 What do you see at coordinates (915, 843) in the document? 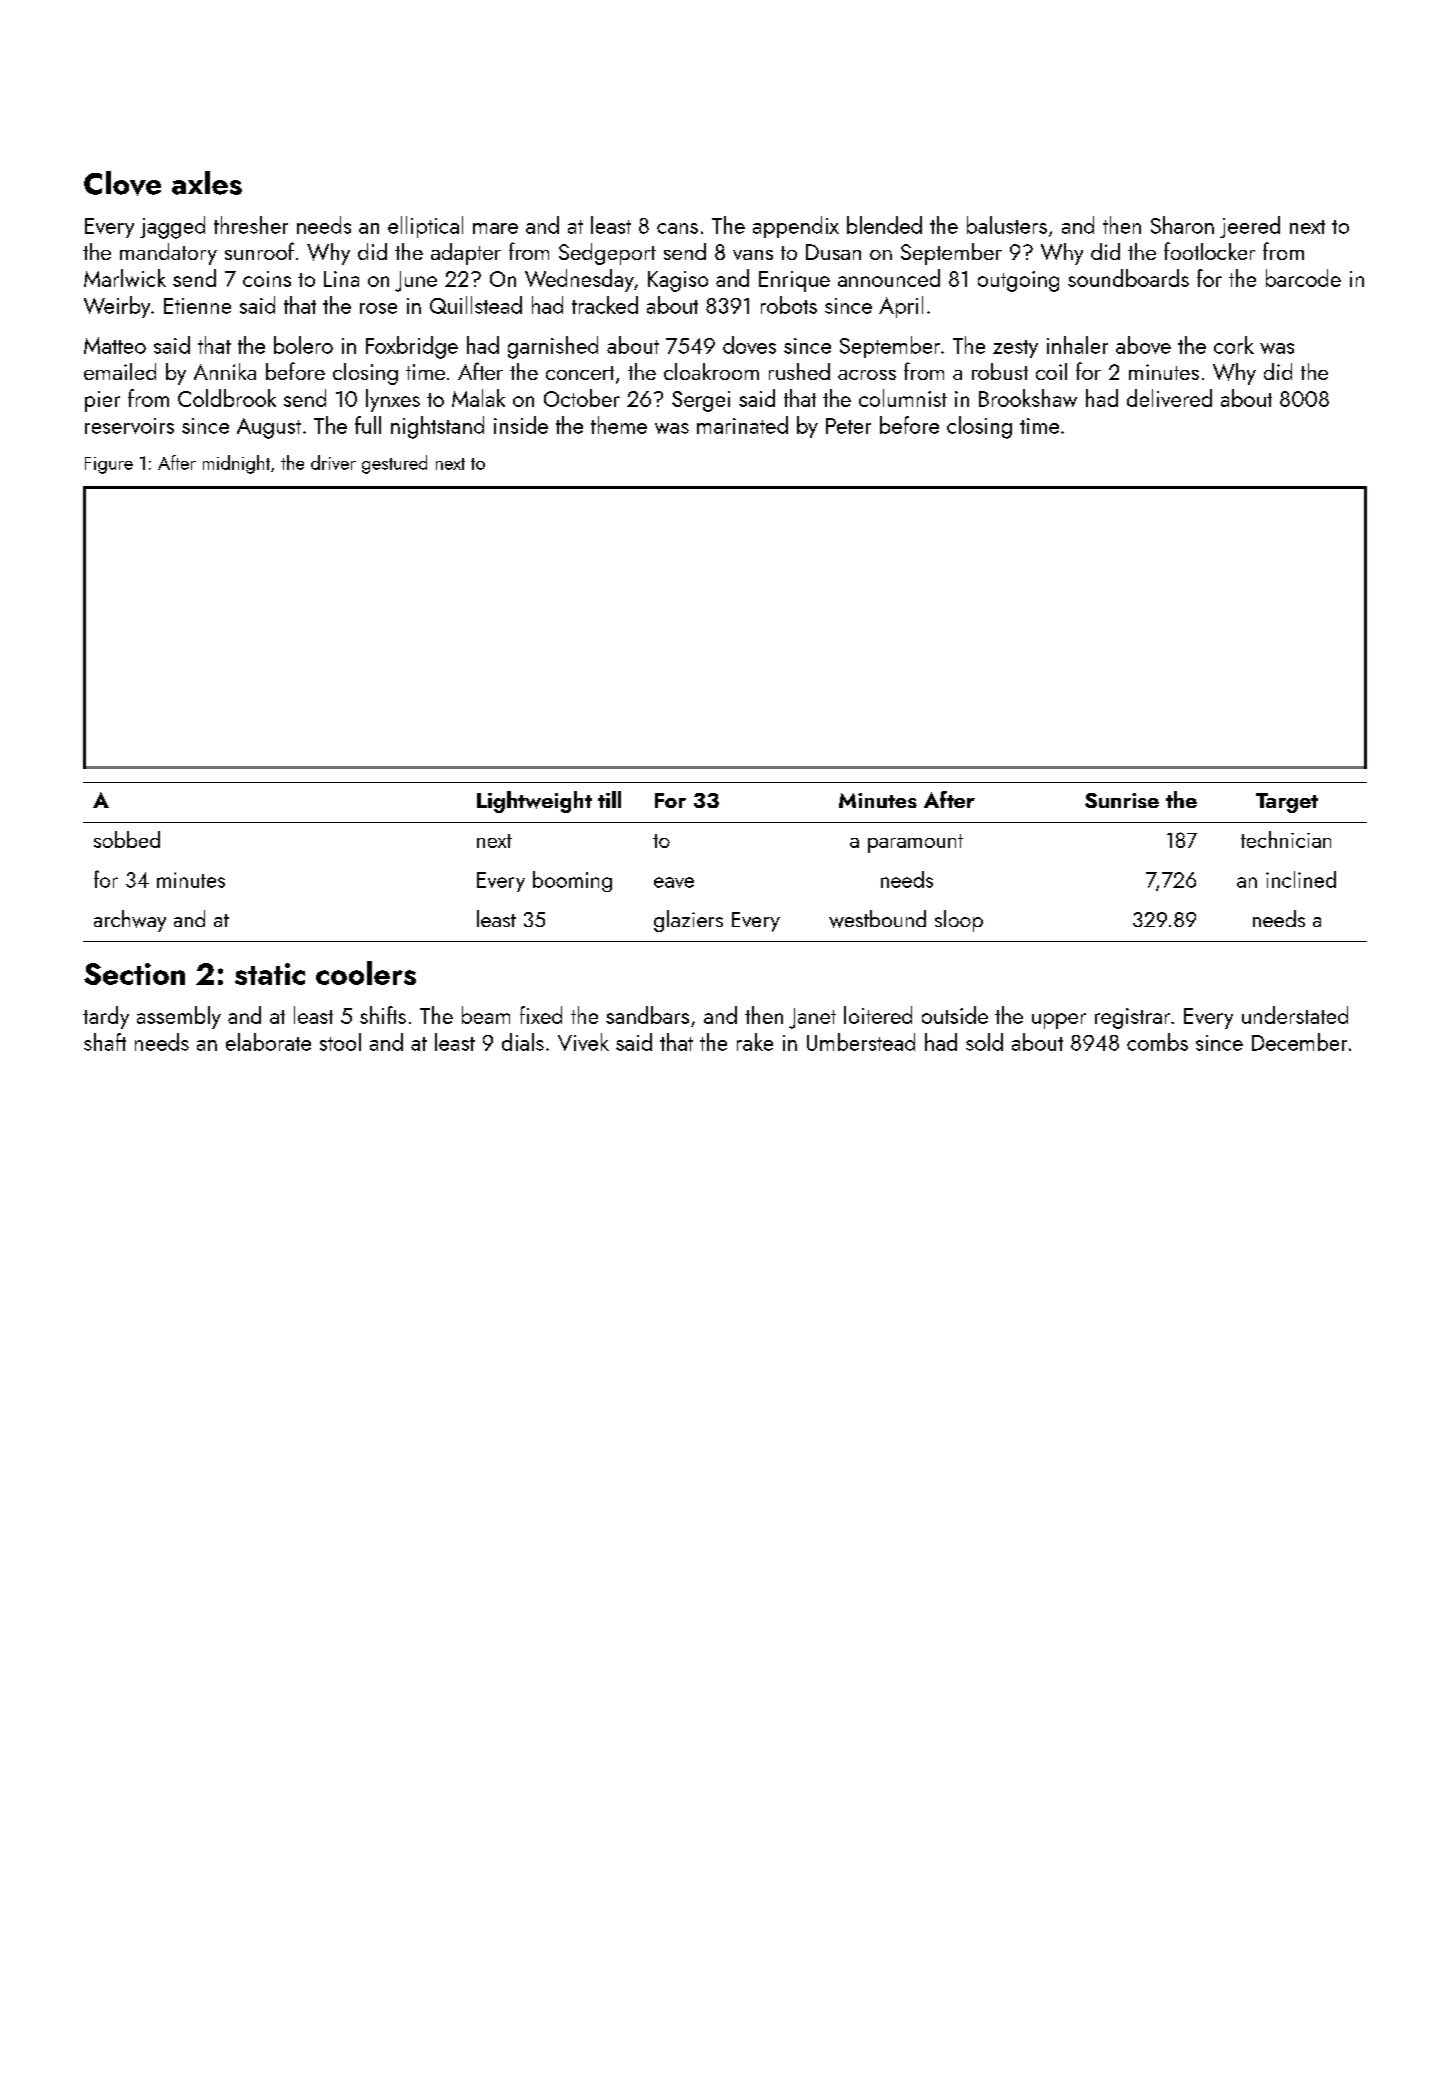
I see `paramount` at bounding box center [915, 843].
